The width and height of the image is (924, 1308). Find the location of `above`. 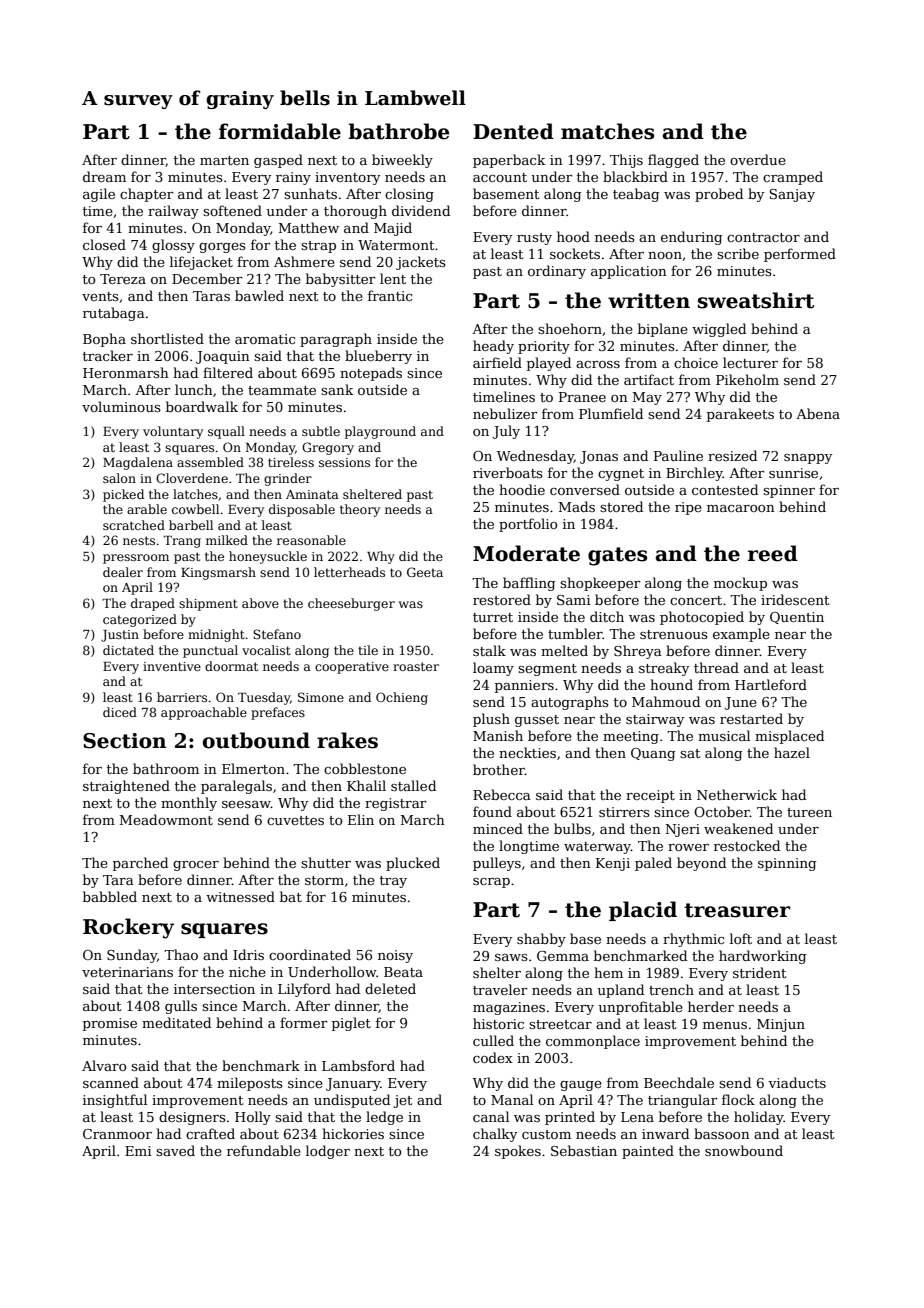

above is located at coordinates (260, 603).
